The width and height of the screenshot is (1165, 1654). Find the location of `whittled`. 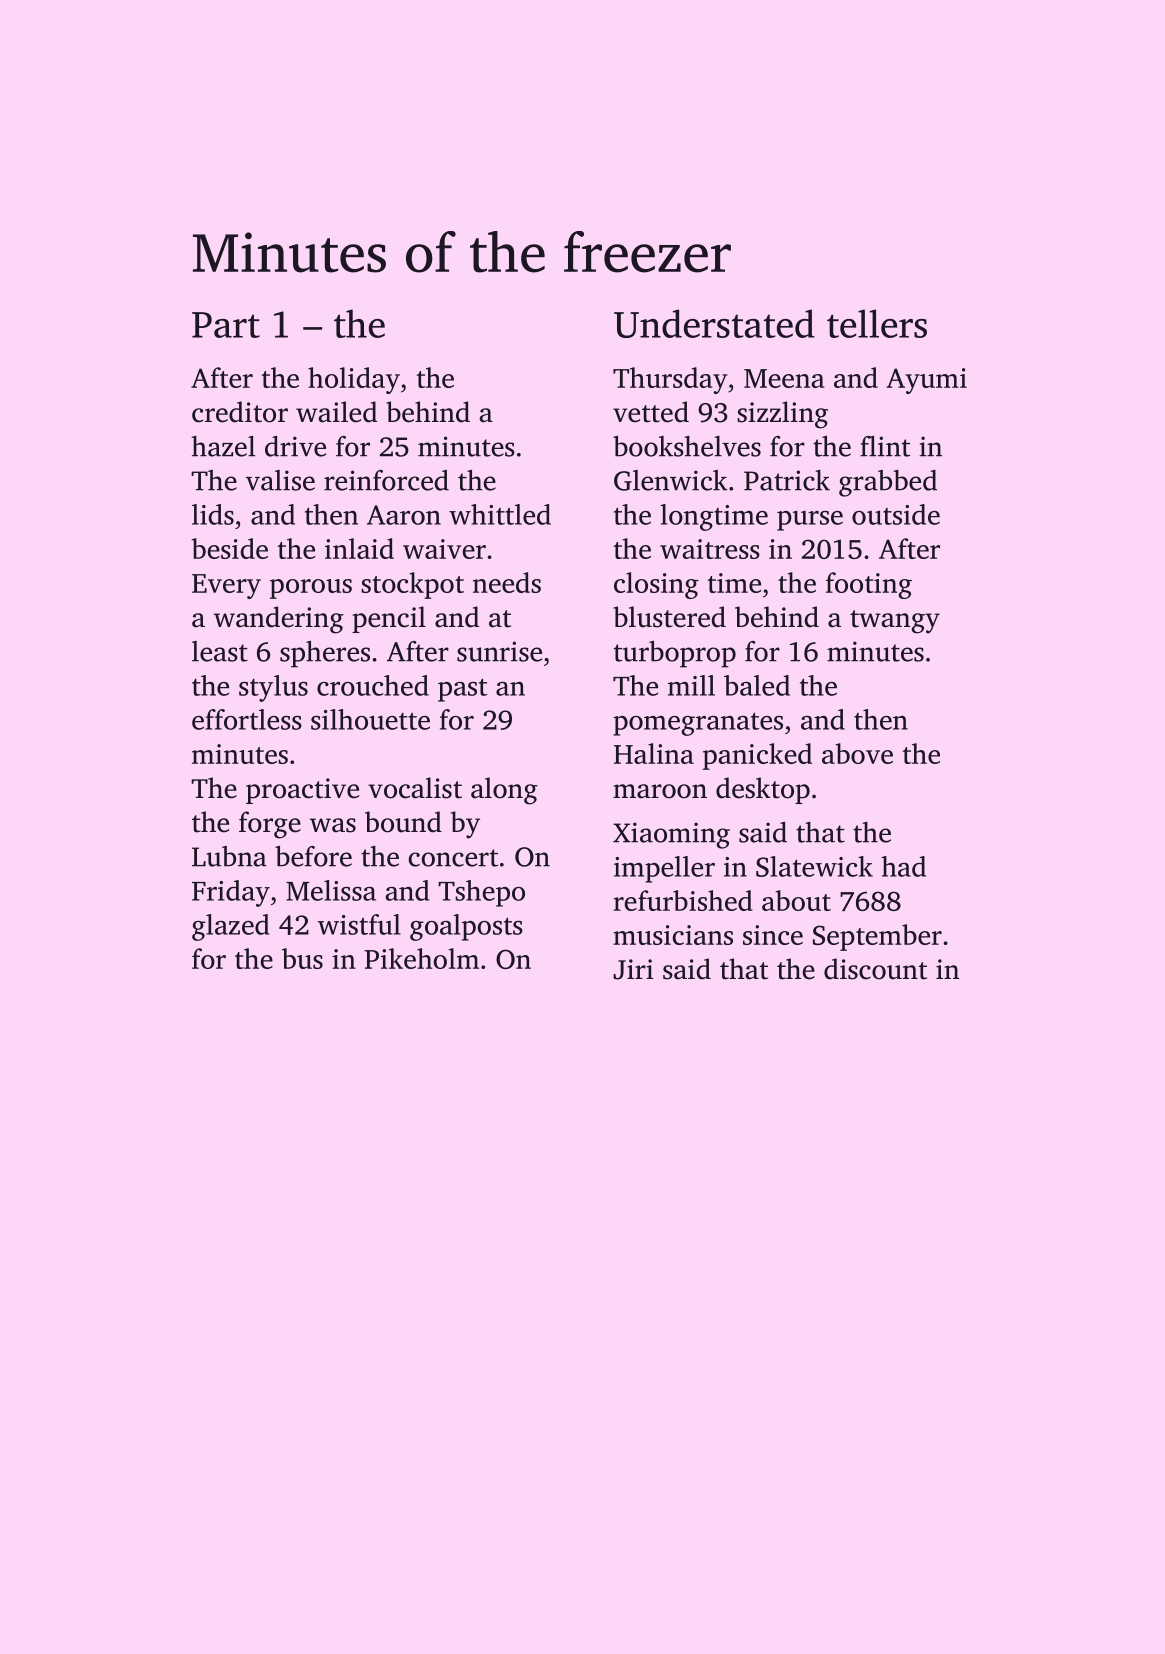

whittled is located at coordinates (500, 514).
